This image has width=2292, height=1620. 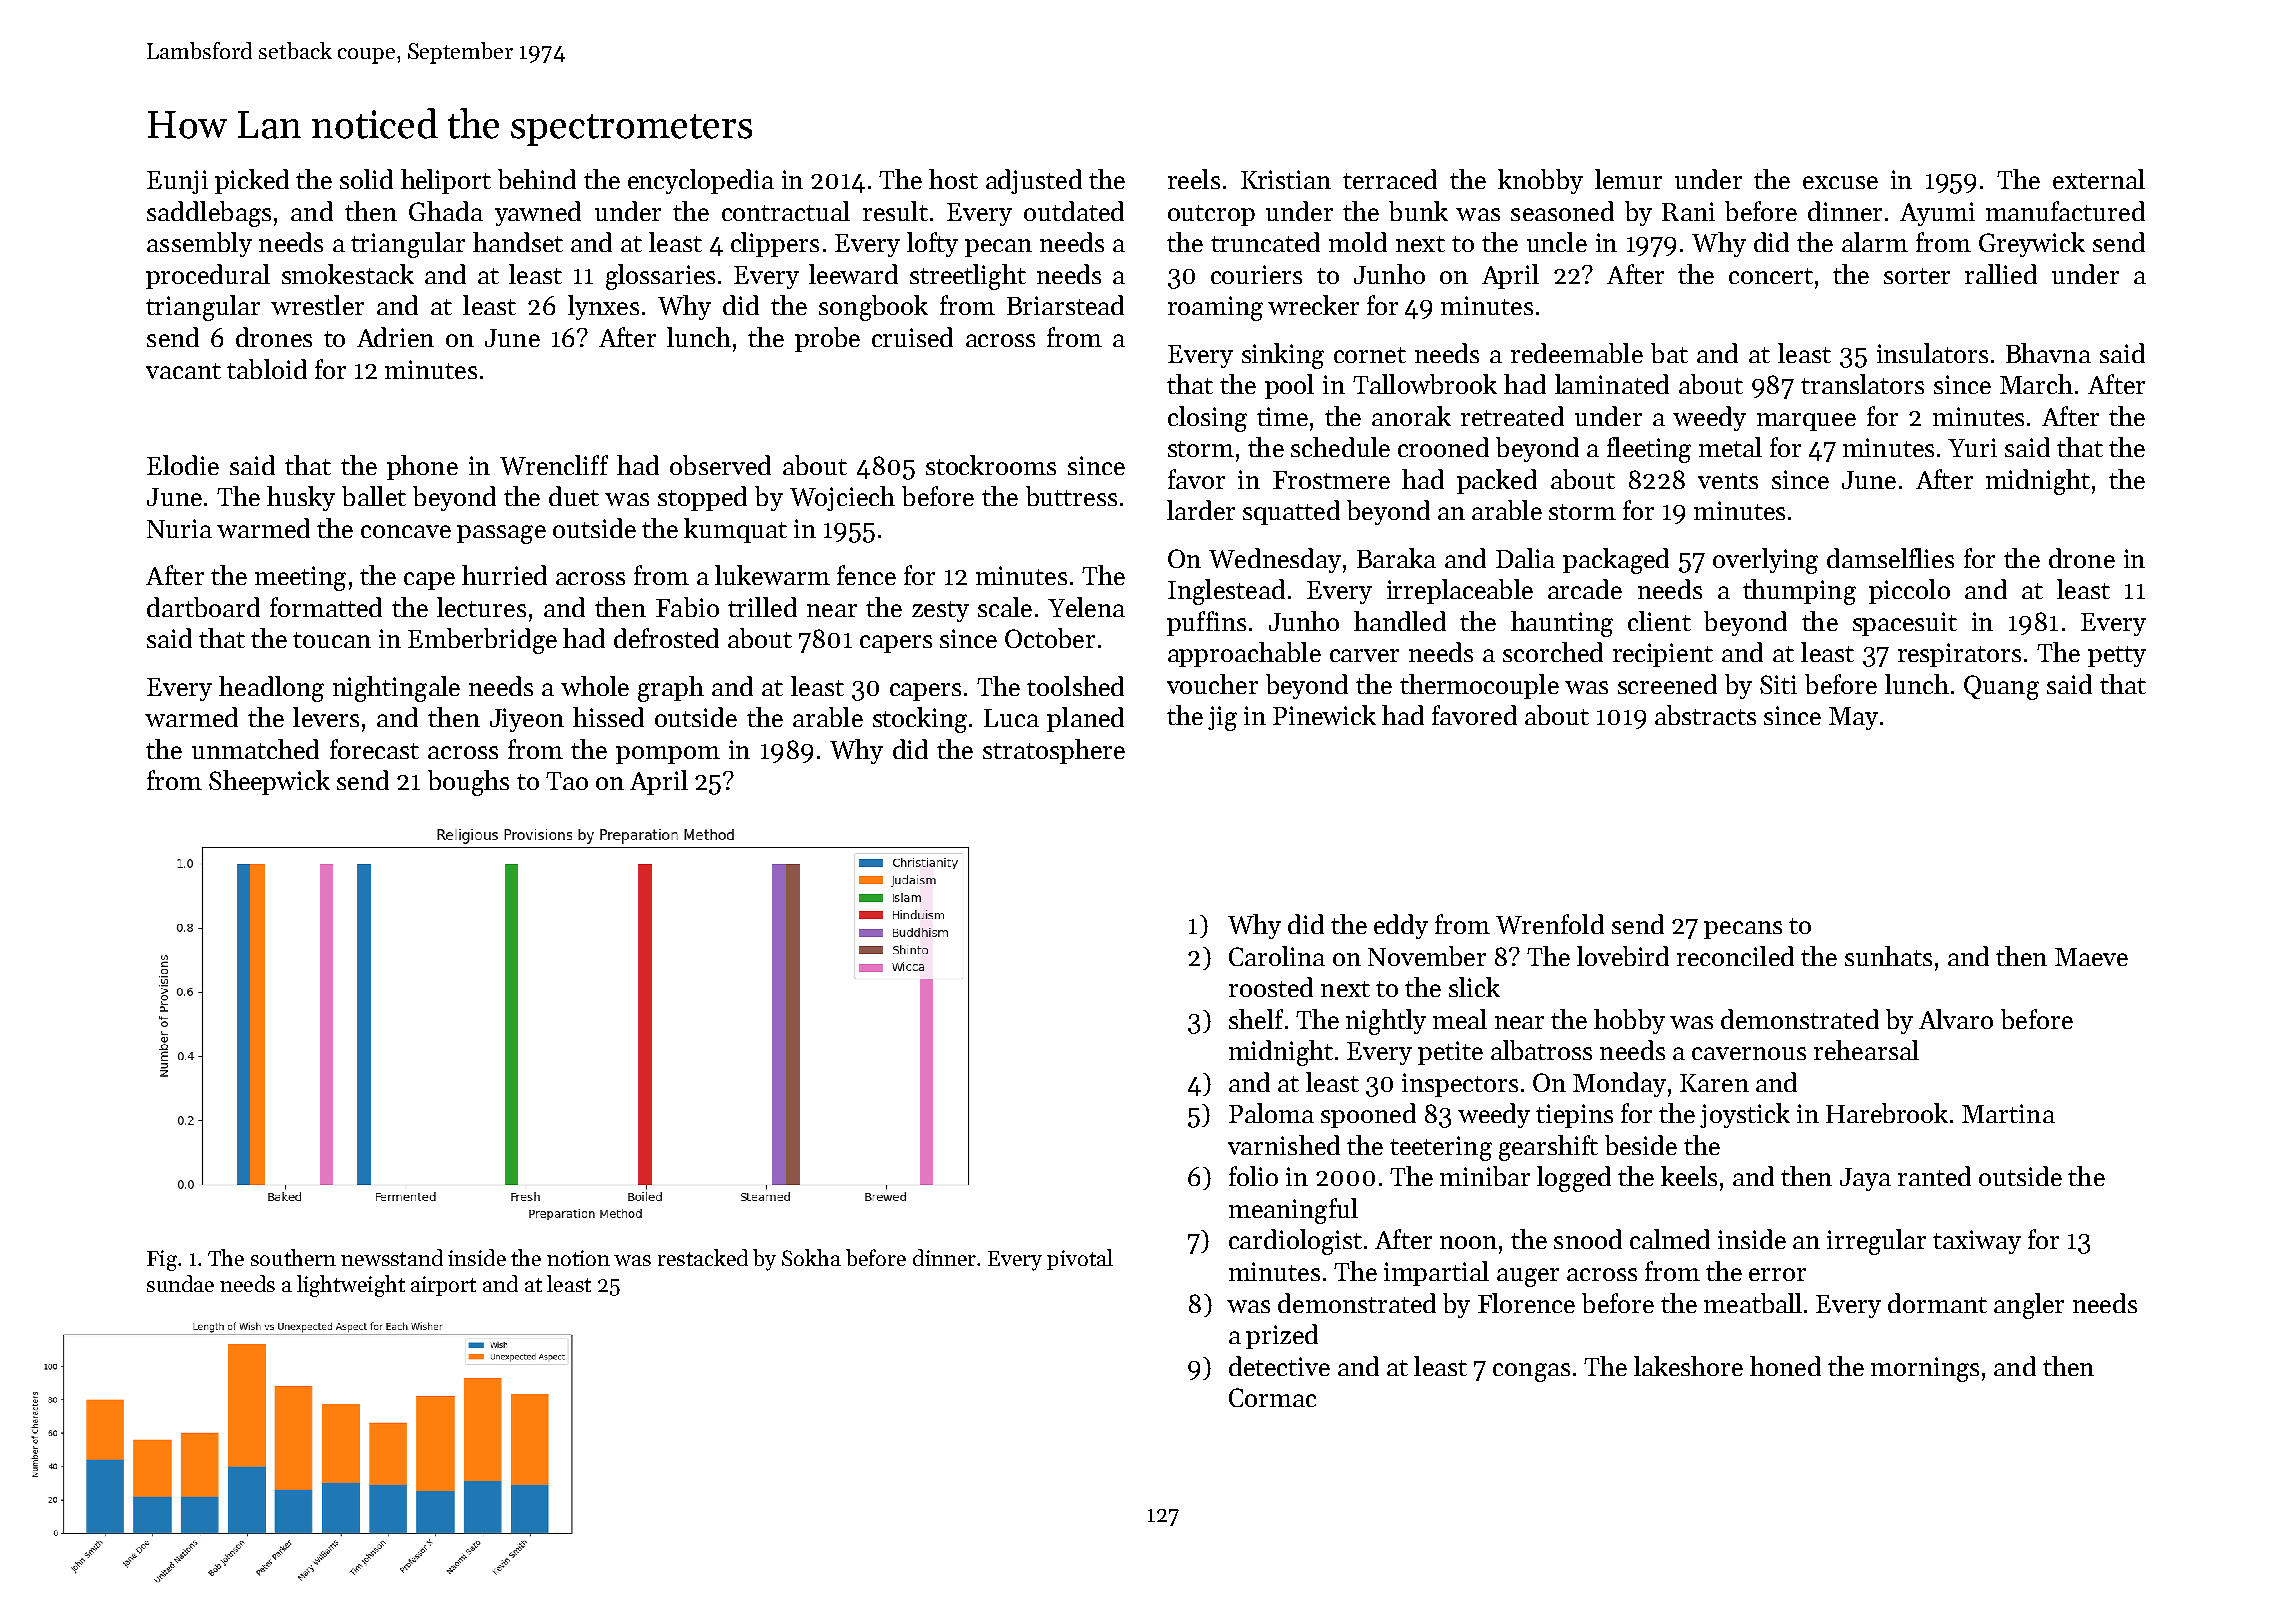 What do you see at coordinates (1065, 305) in the image?
I see `Briarstead` at bounding box center [1065, 305].
